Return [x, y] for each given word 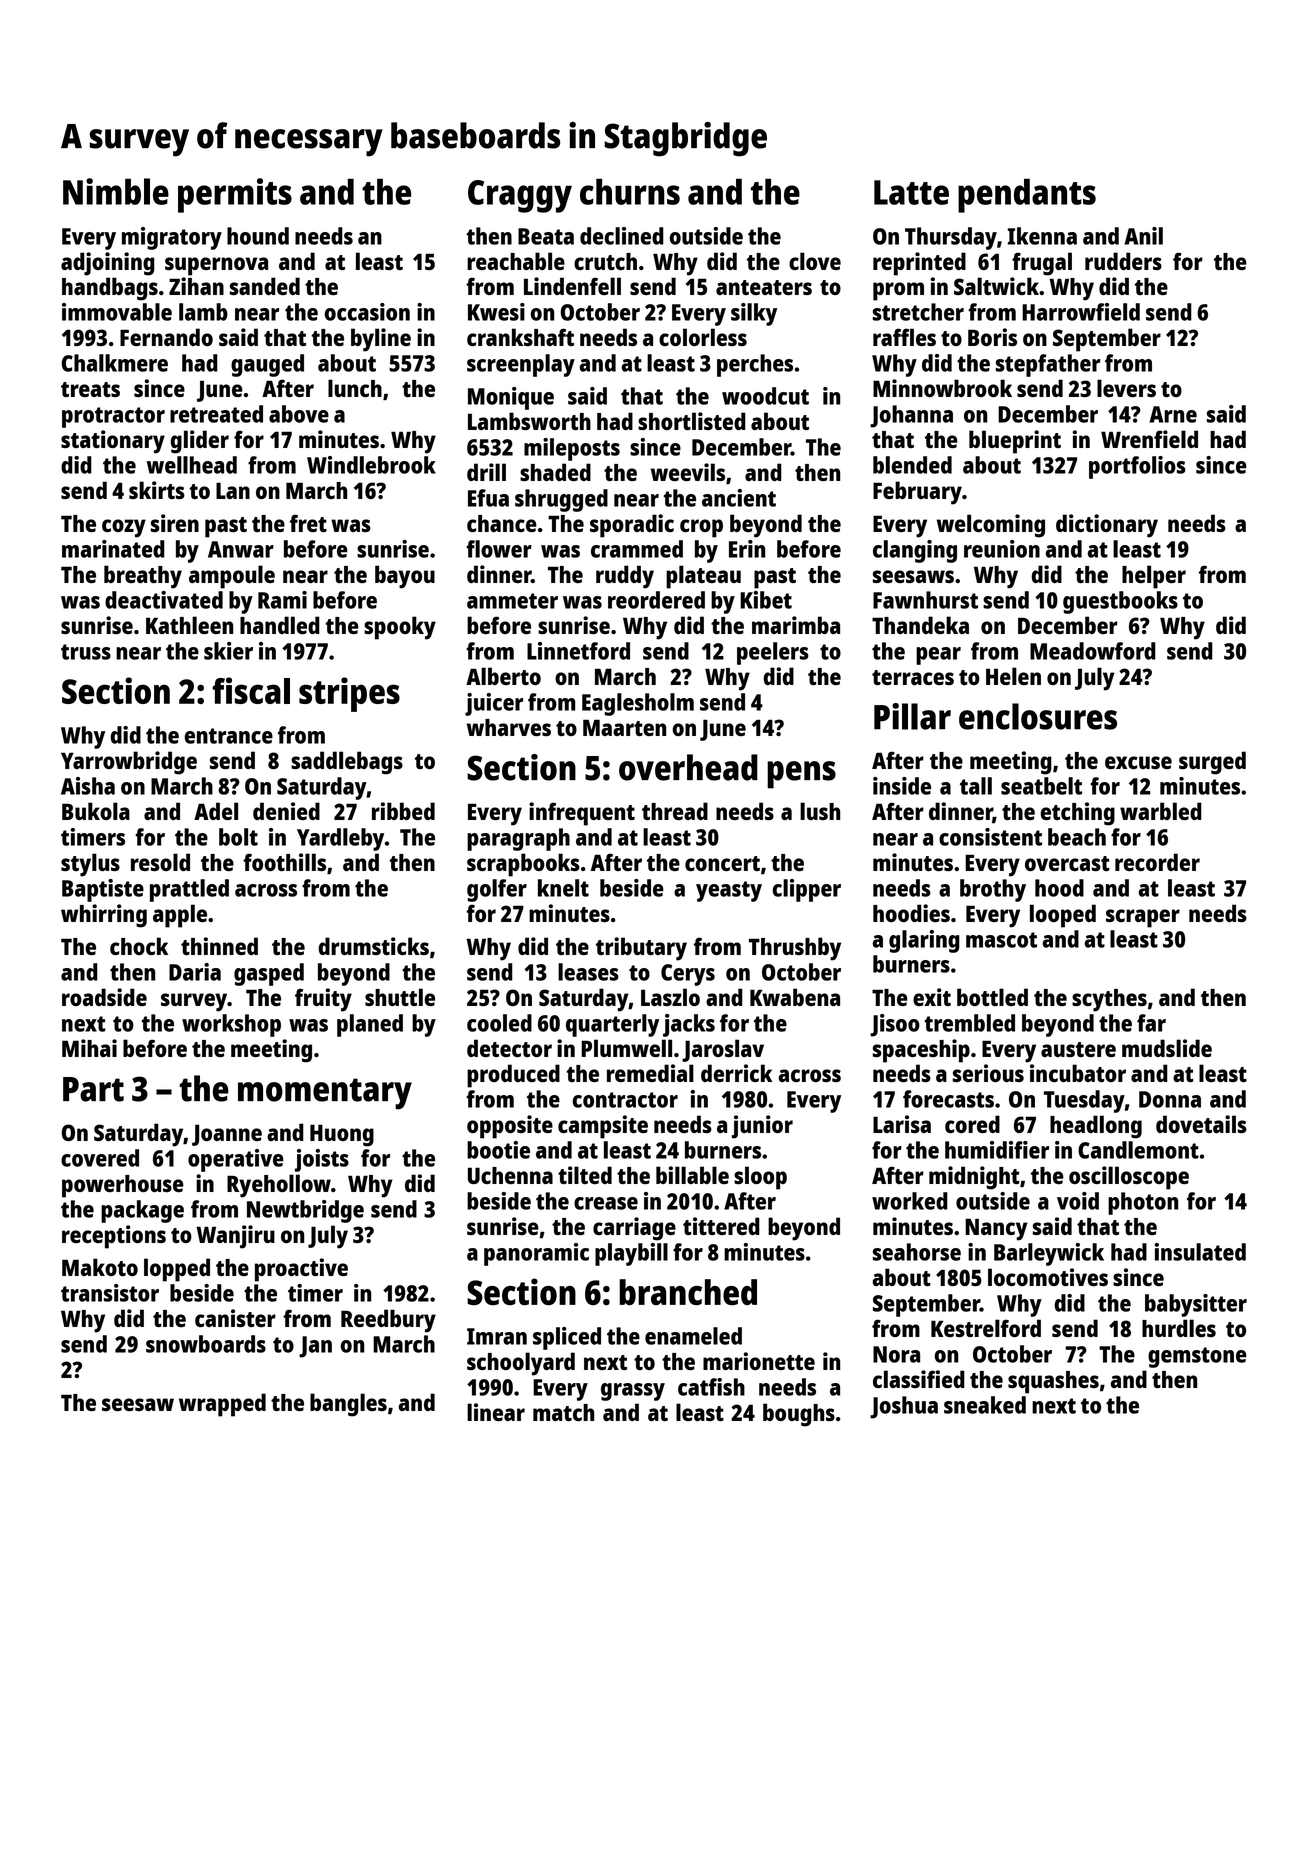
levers [1126, 388]
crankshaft [520, 337]
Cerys [688, 975]
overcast [1067, 863]
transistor [110, 1293]
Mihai [89, 1048]
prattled [189, 890]
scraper [1143, 918]
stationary [113, 442]
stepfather [1048, 365]
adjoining [108, 264]
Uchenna [510, 1175]
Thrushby [795, 949]
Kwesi [496, 312]
